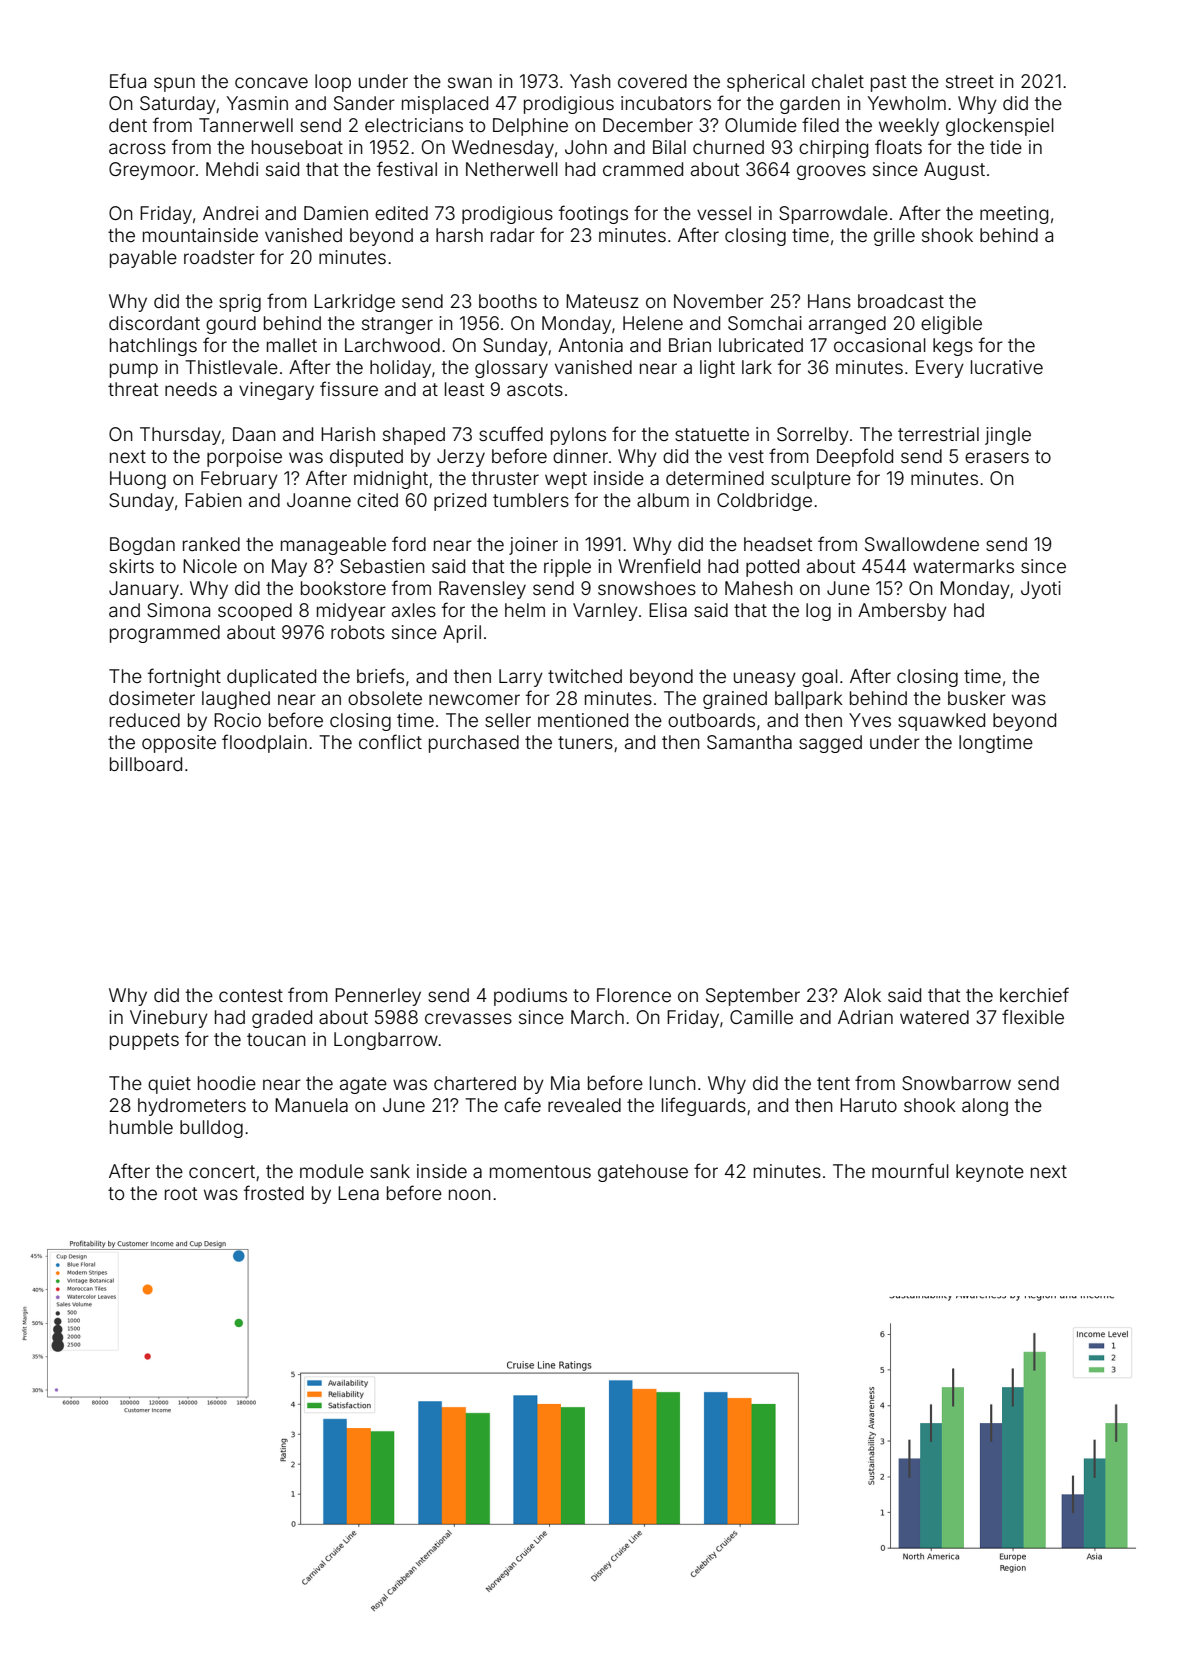  I want to click on crevasses, so click(468, 1018).
